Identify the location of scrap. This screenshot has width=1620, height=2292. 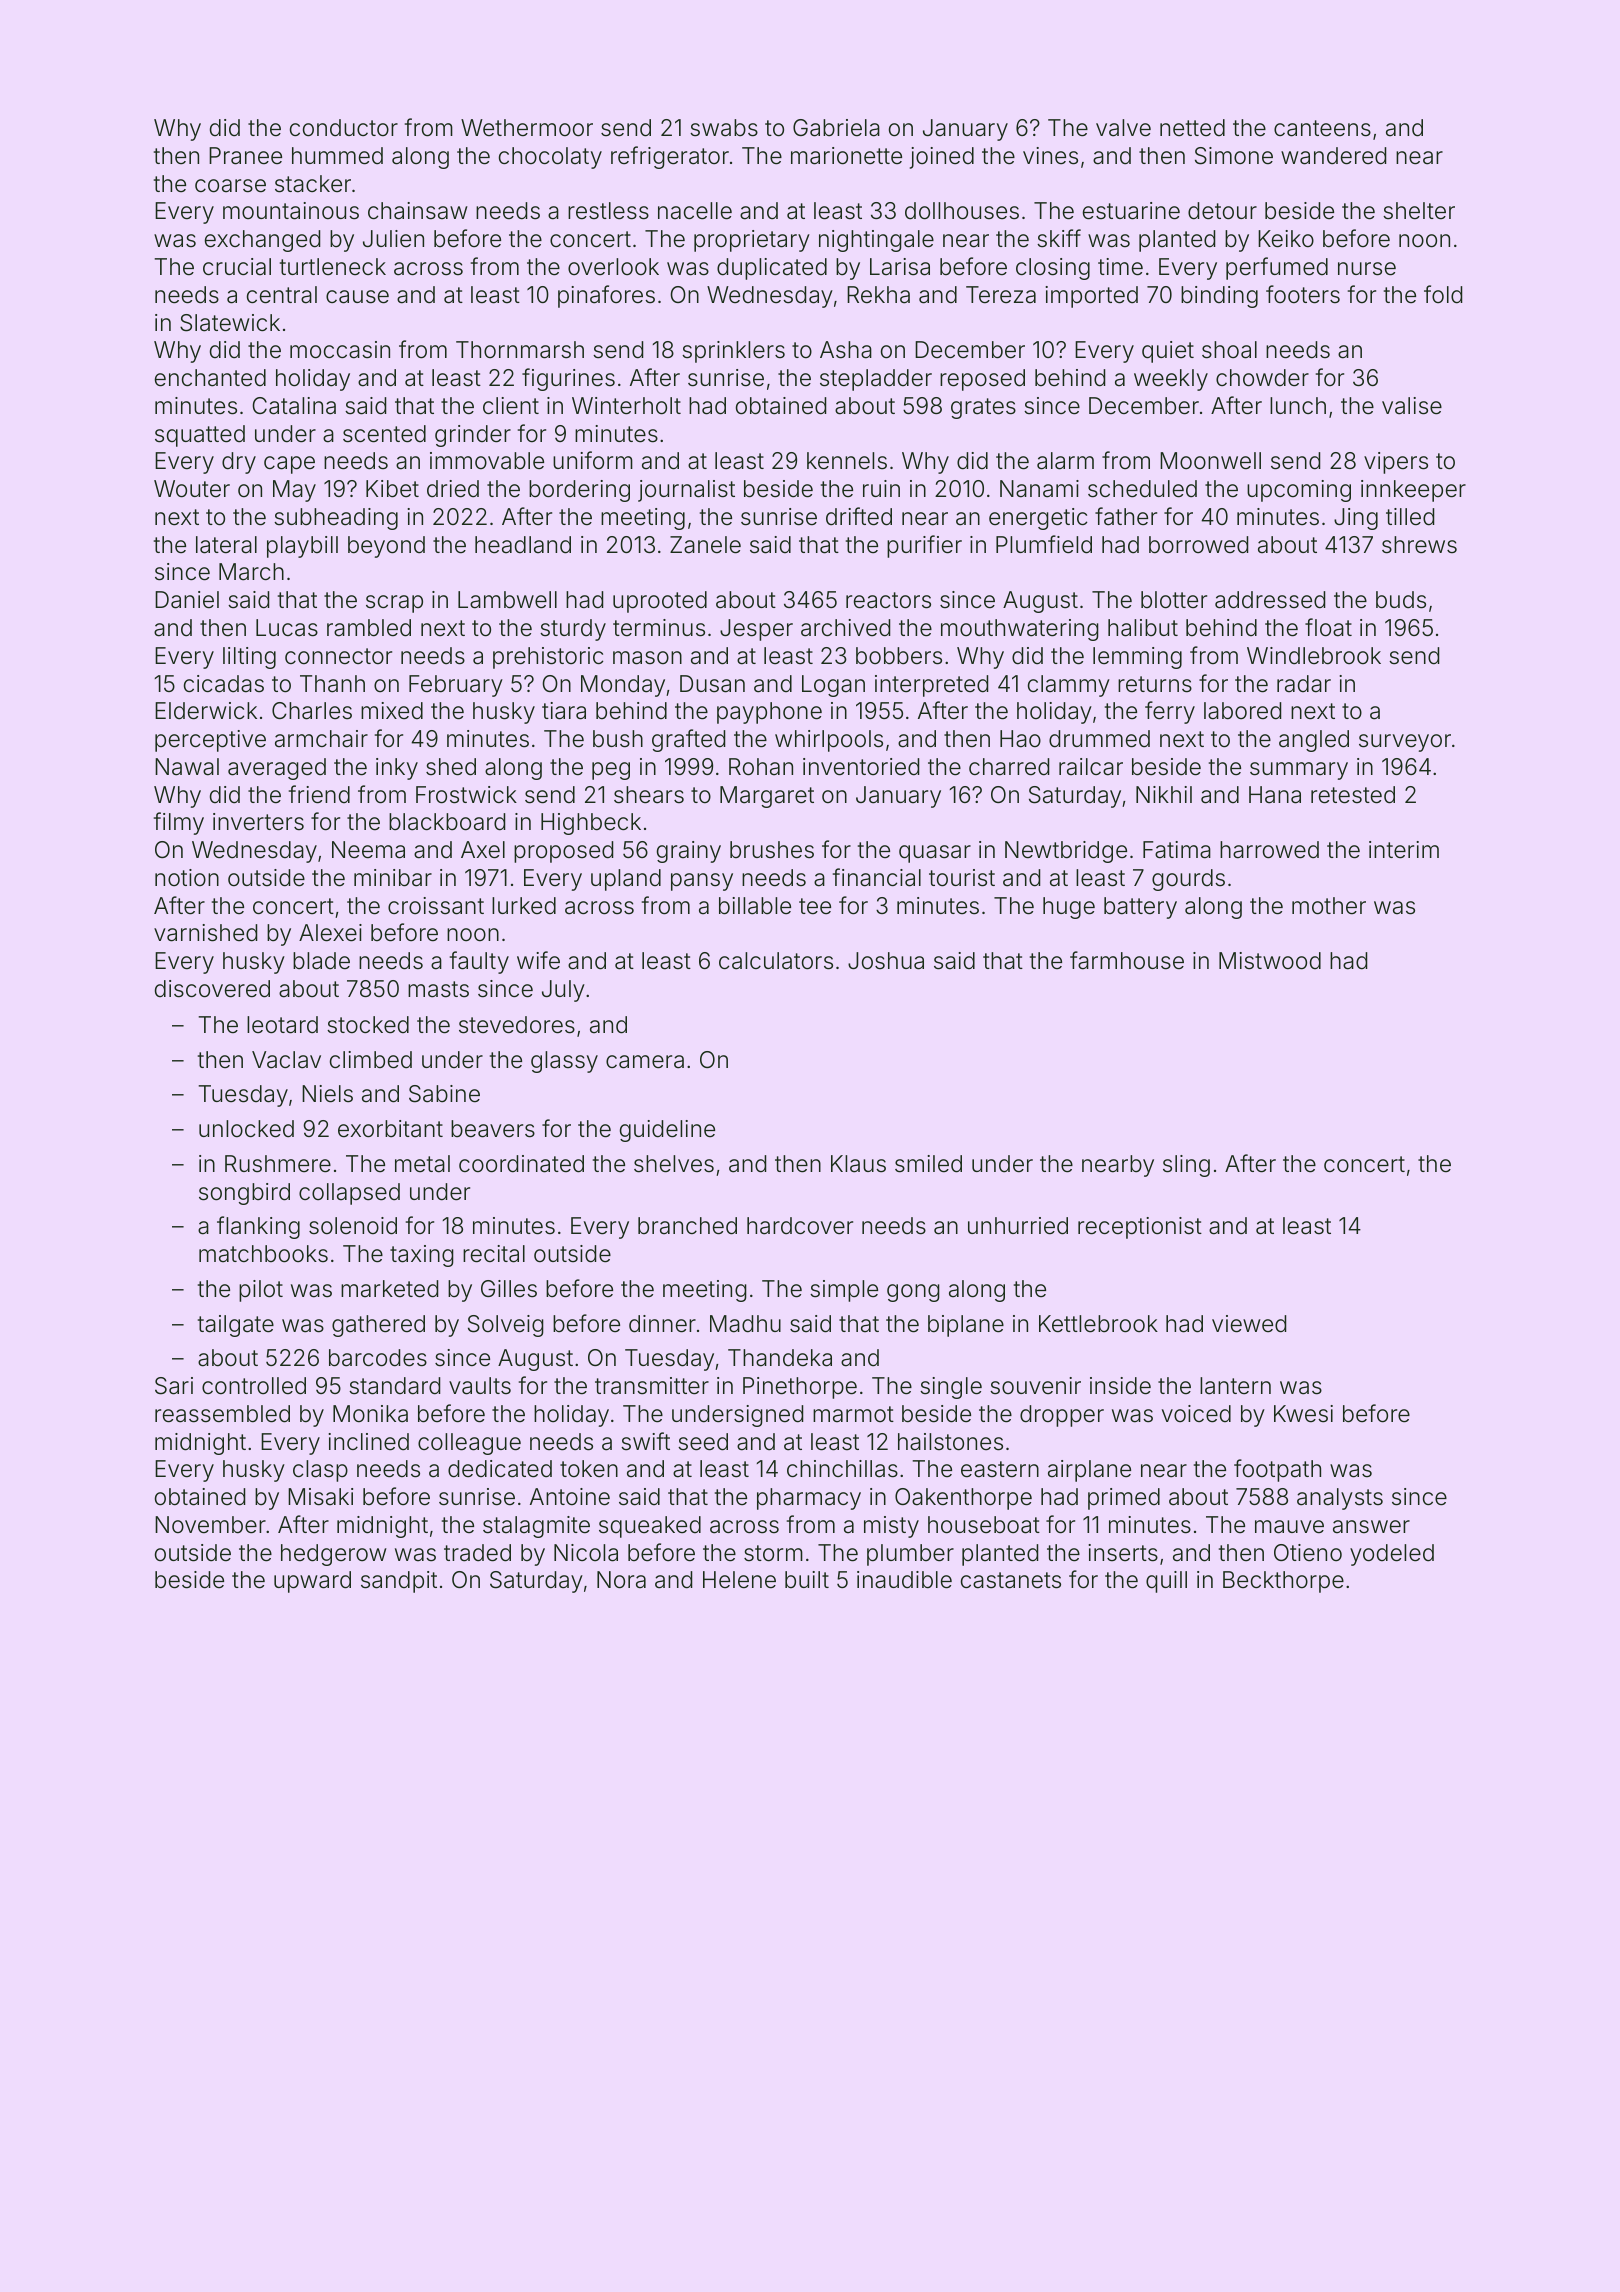
(394, 604).
